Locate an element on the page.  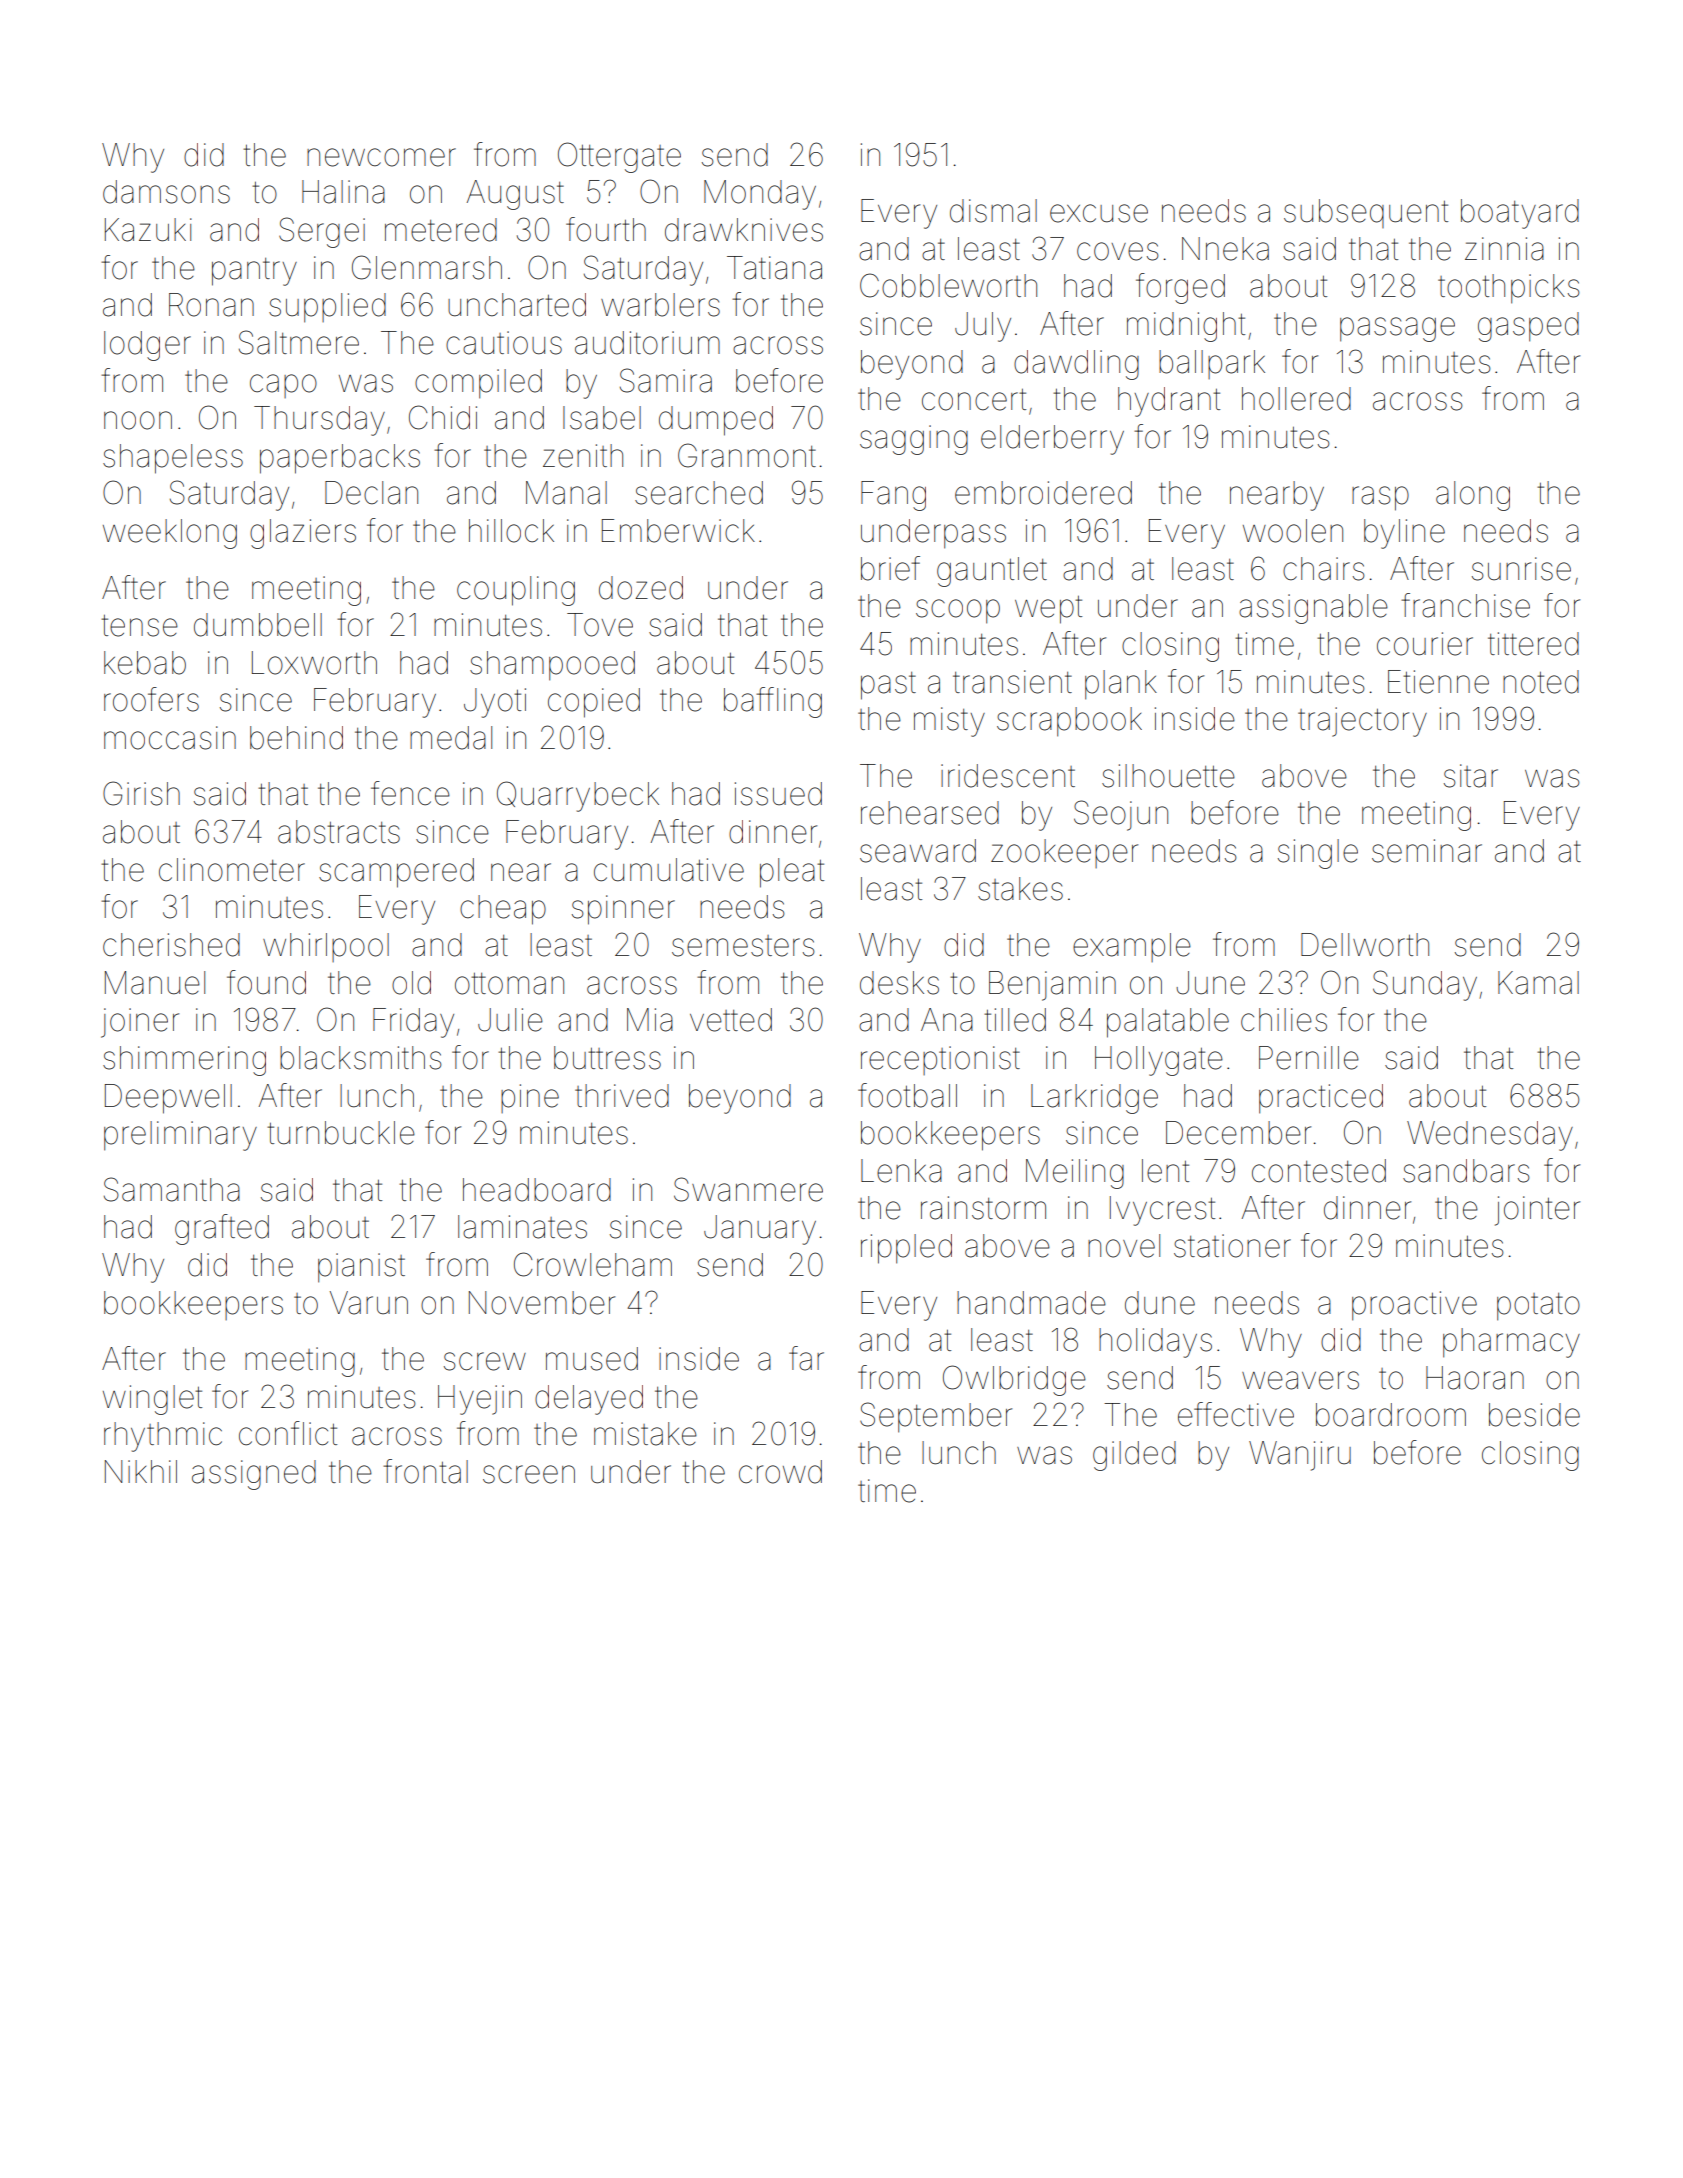
potato is located at coordinates (1538, 1307).
